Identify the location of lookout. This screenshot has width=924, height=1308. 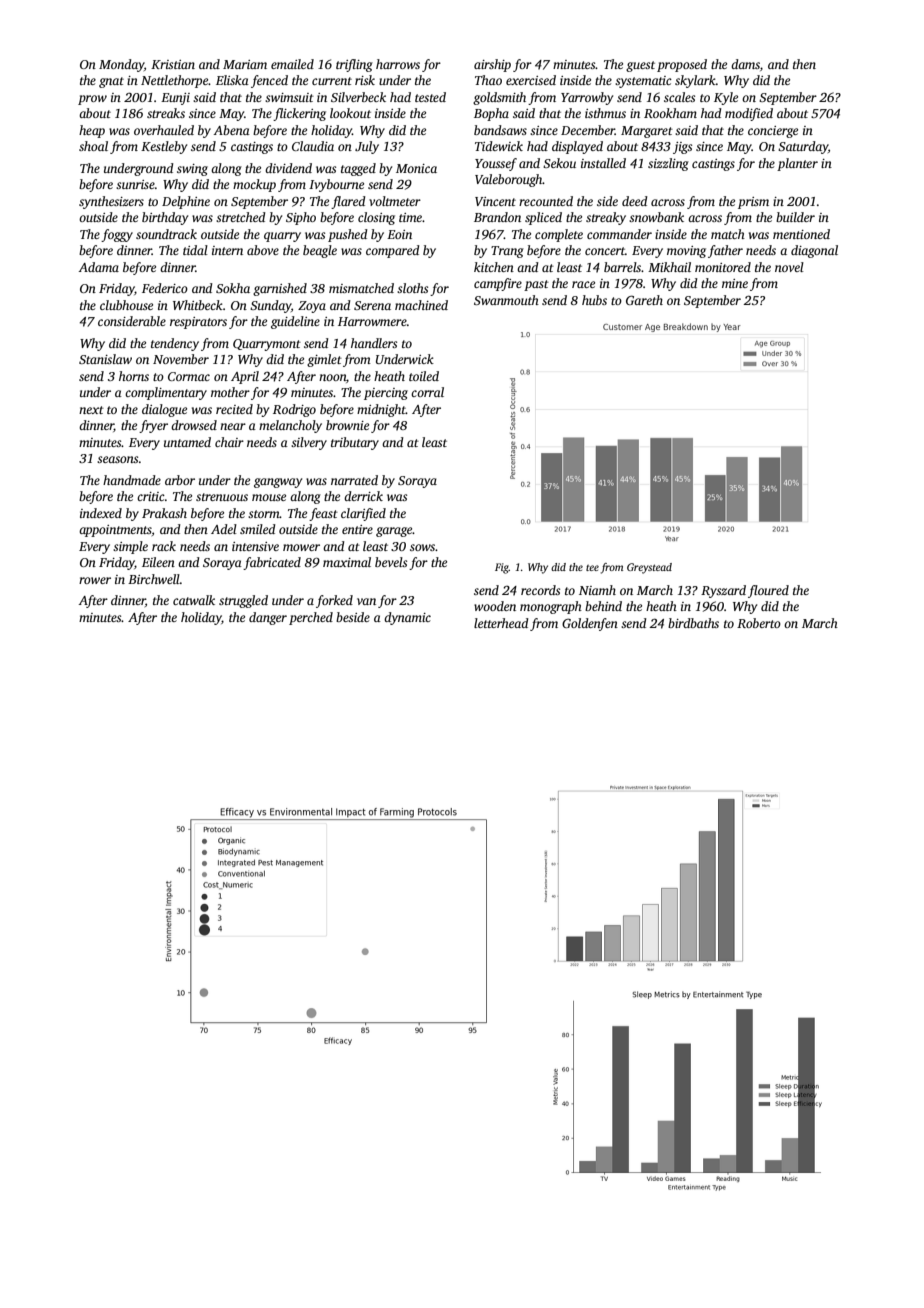
(350, 113).
